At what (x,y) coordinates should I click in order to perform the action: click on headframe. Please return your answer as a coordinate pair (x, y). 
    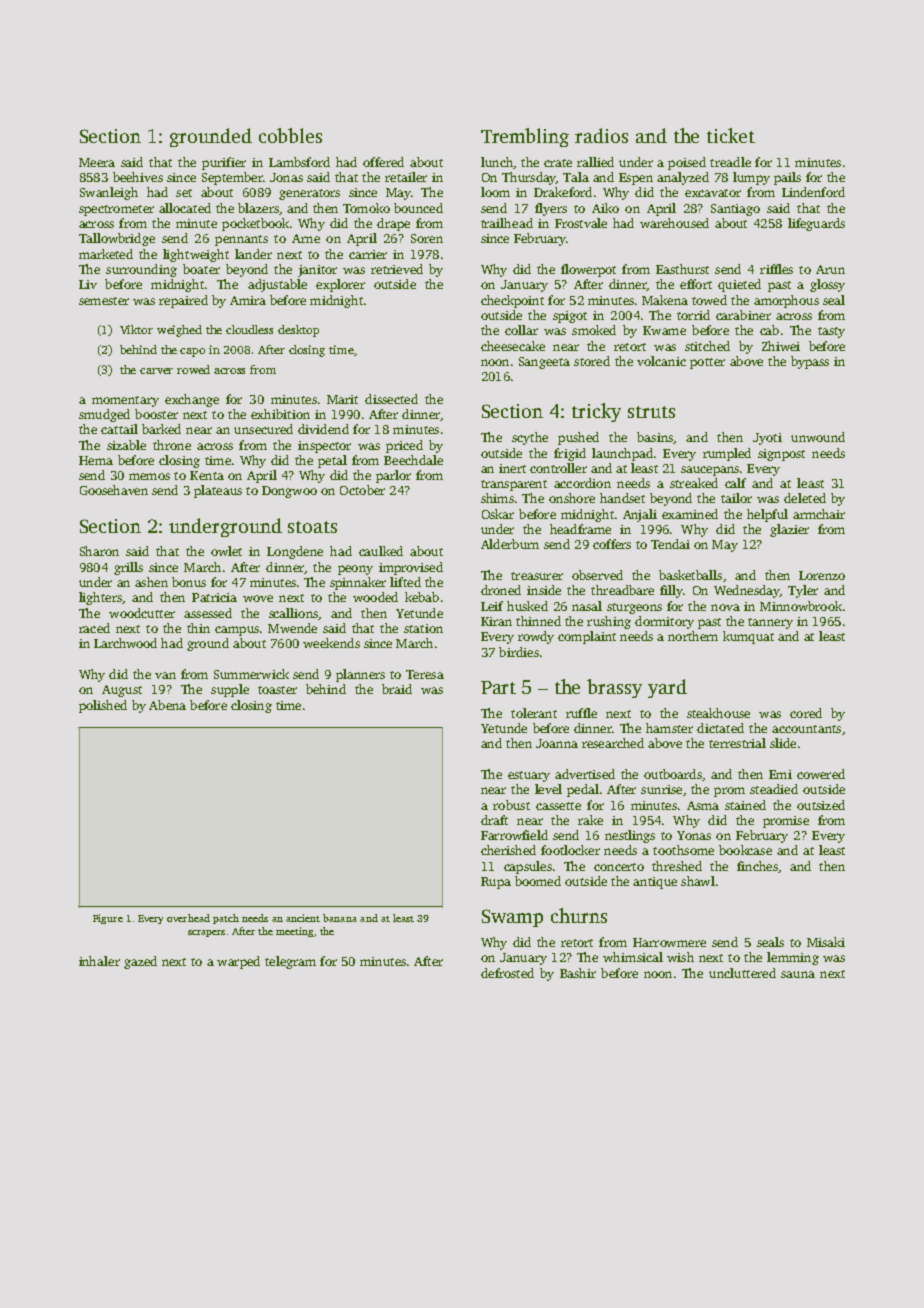
    Looking at the image, I should click on (580, 529).
